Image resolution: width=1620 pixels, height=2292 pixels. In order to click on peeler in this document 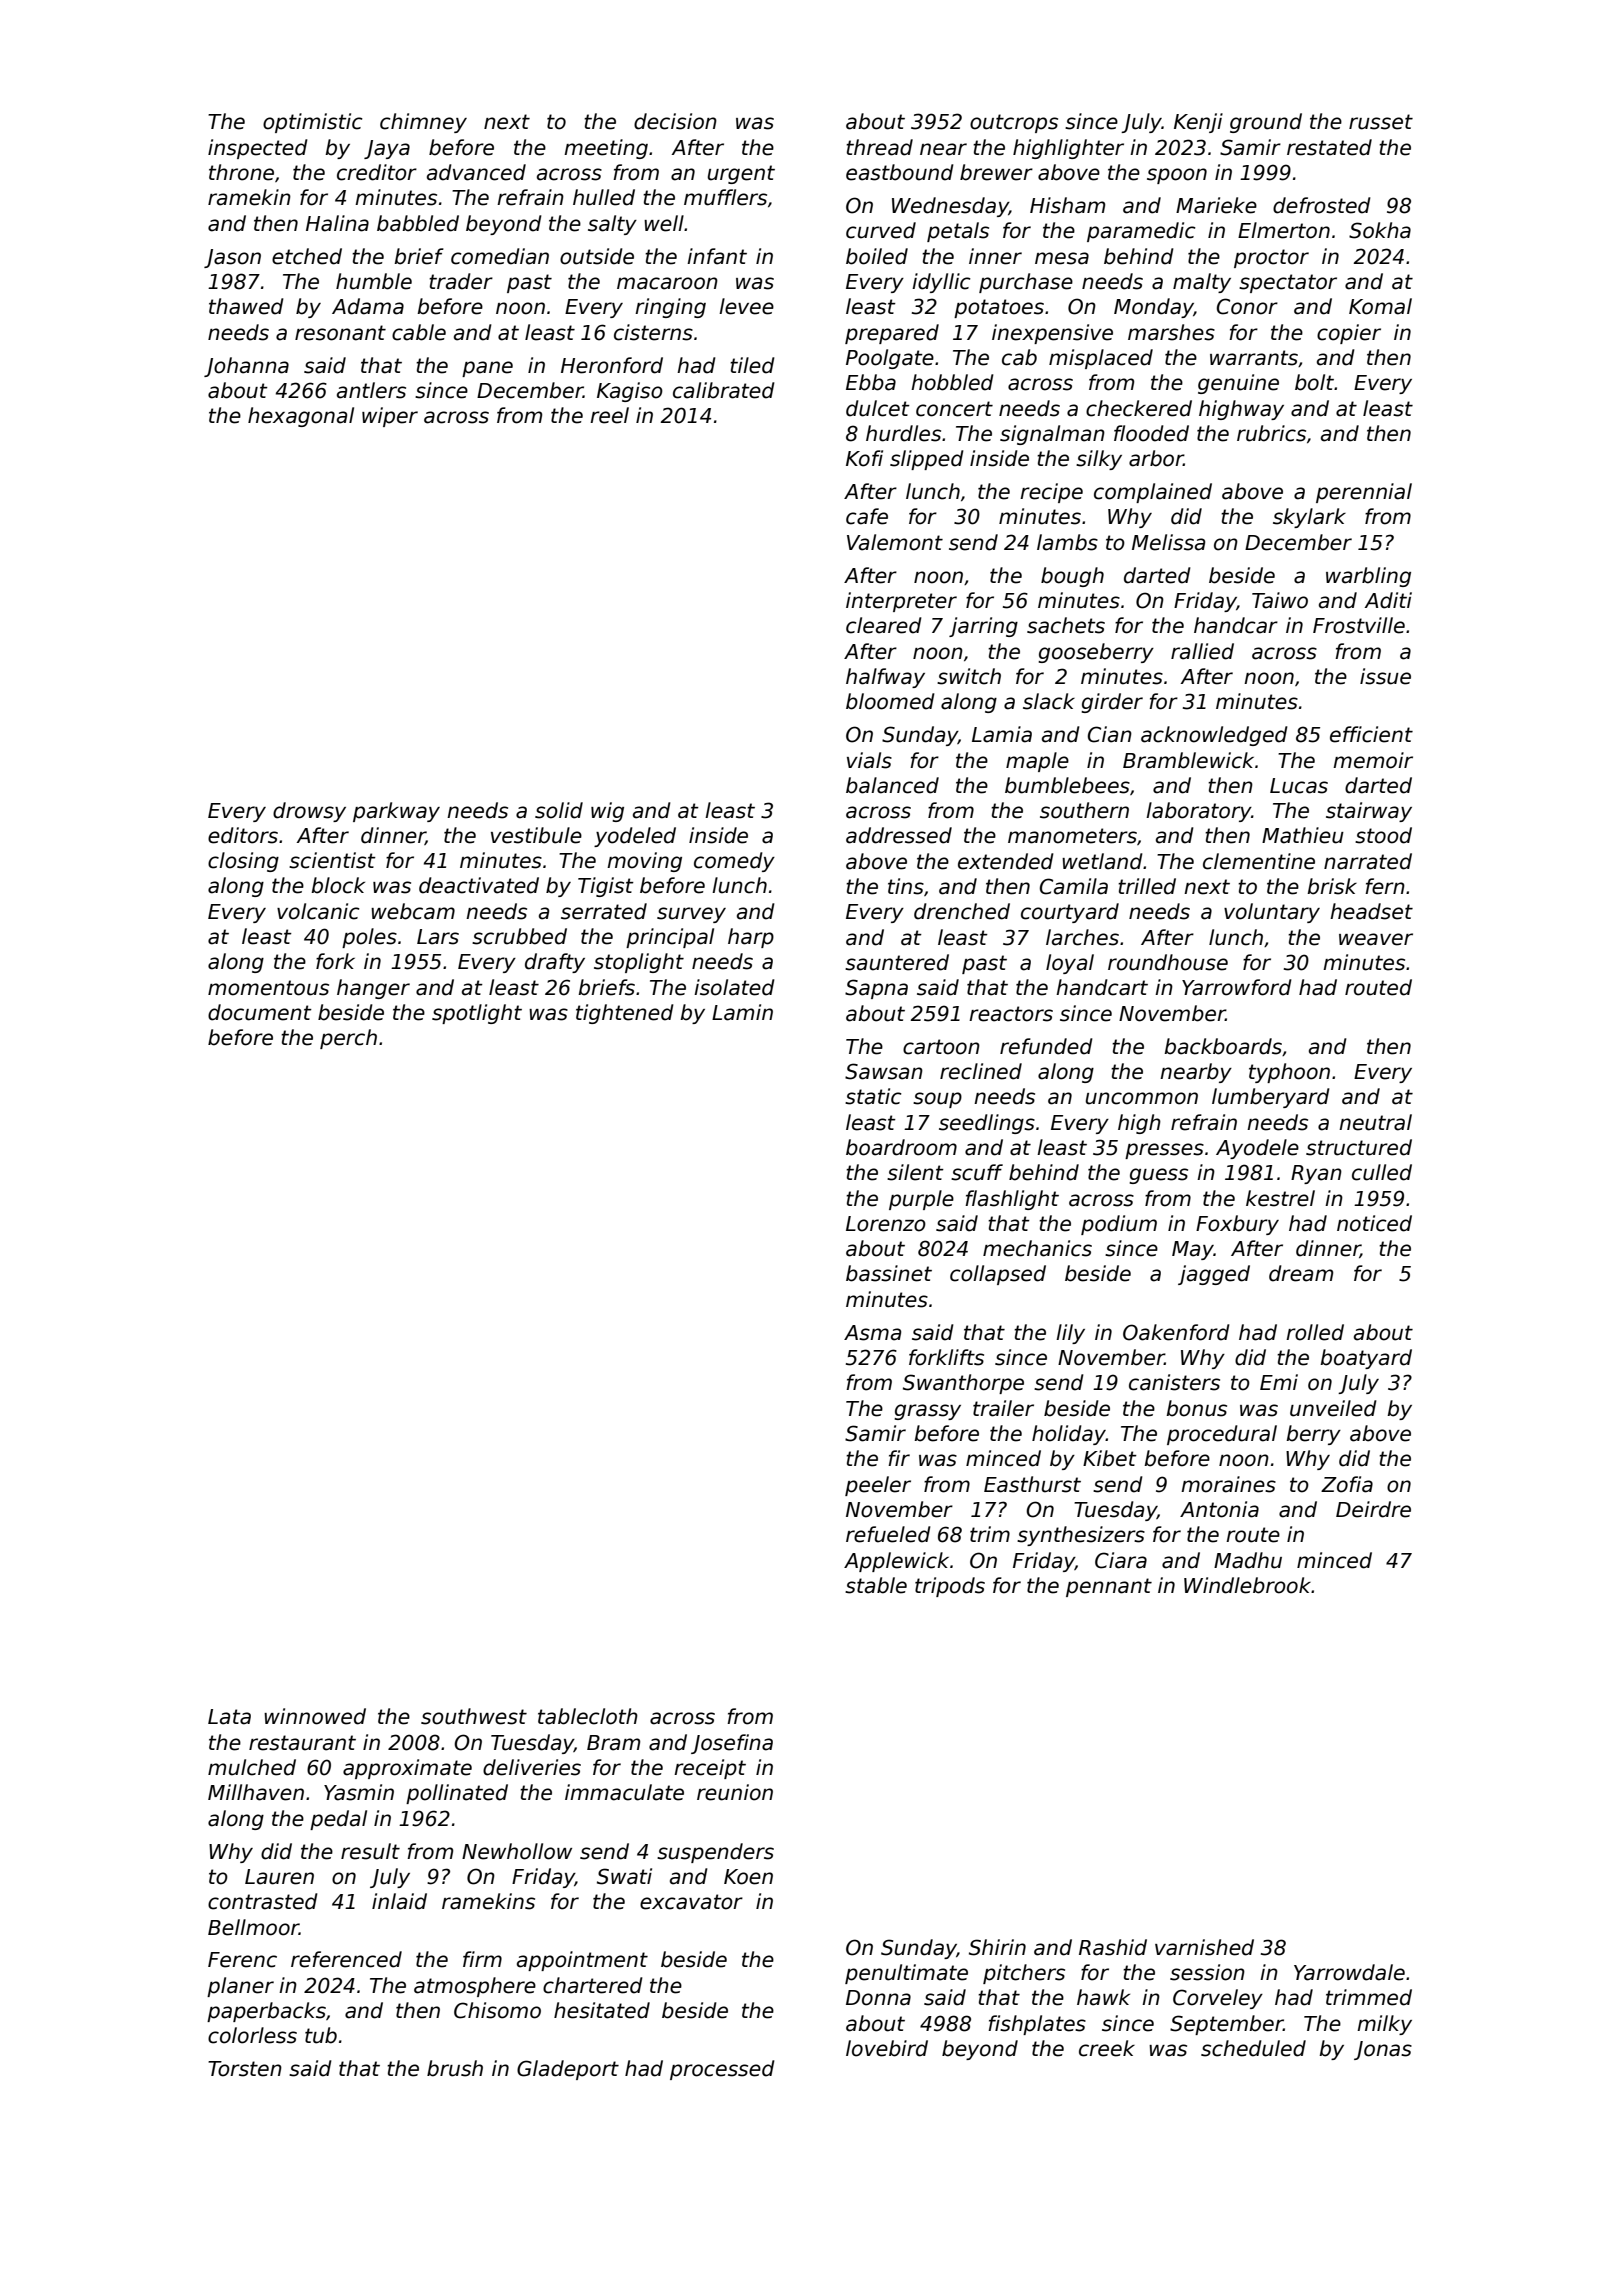, I will do `click(878, 1486)`.
